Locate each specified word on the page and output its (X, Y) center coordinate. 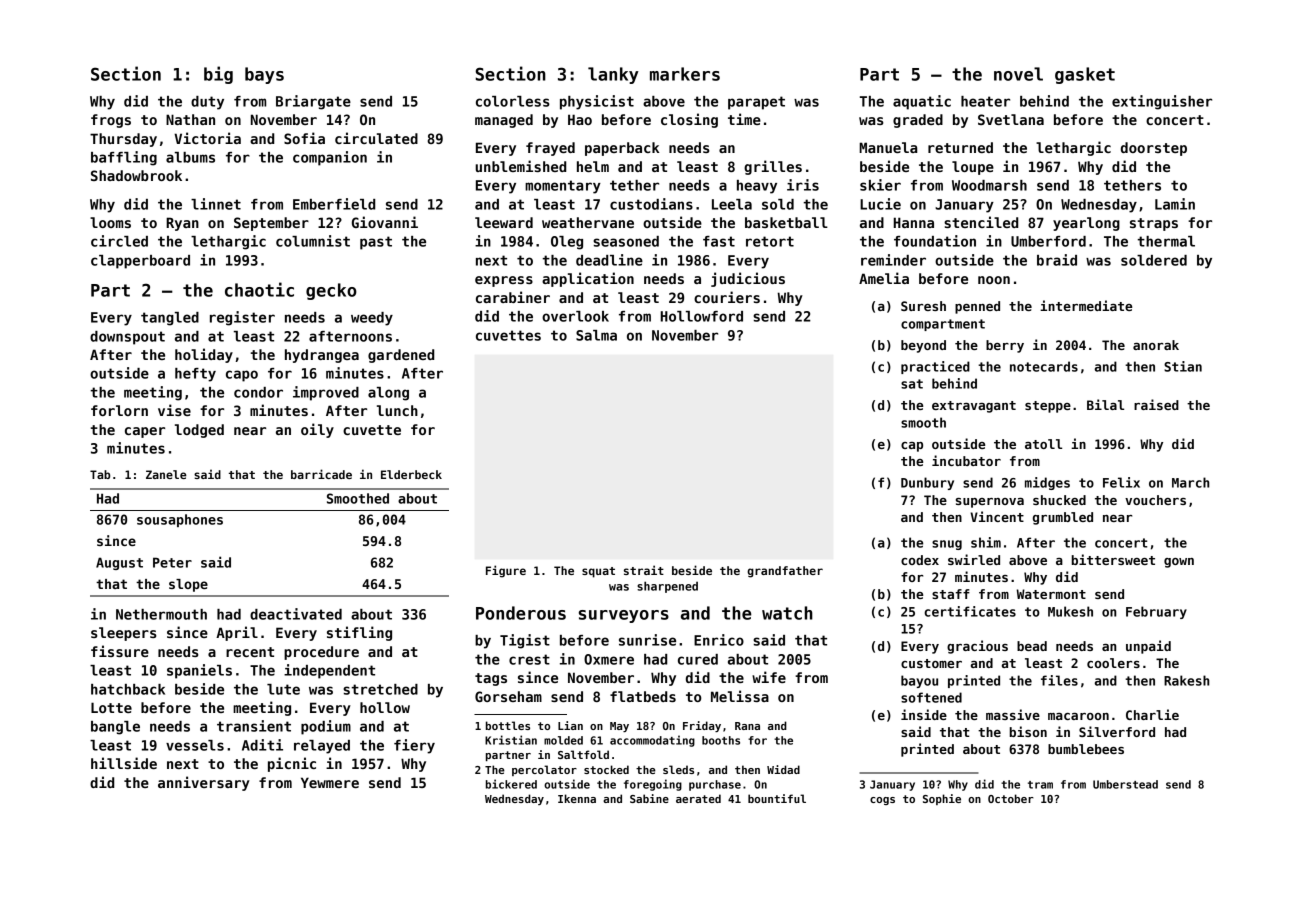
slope (188, 585)
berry (1005, 346)
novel (1018, 74)
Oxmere (609, 659)
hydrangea (322, 356)
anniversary (204, 783)
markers (685, 74)
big (218, 75)
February (1156, 612)
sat (912, 384)
